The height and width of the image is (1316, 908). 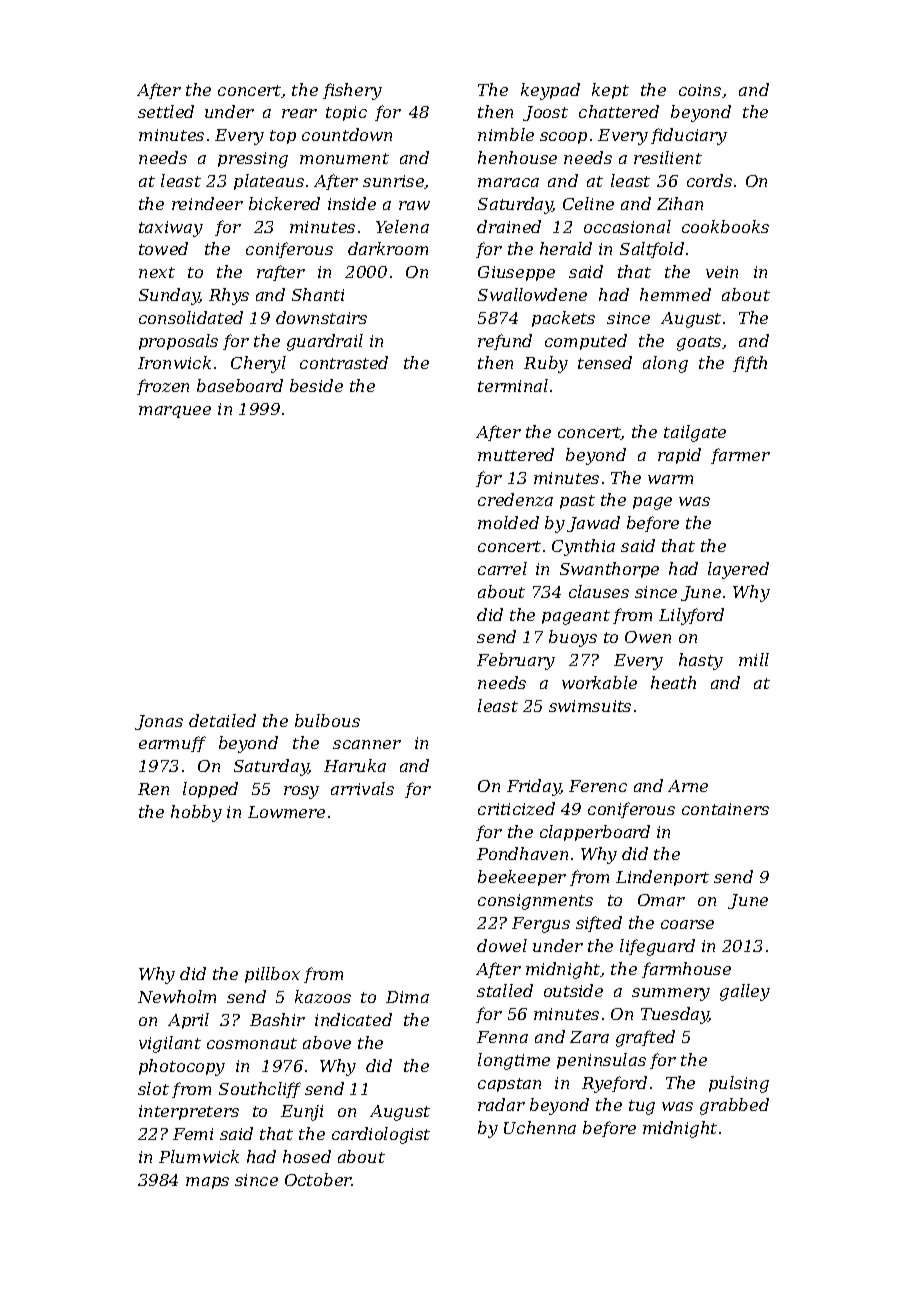 I want to click on detailed, so click(x=222, y=720).
